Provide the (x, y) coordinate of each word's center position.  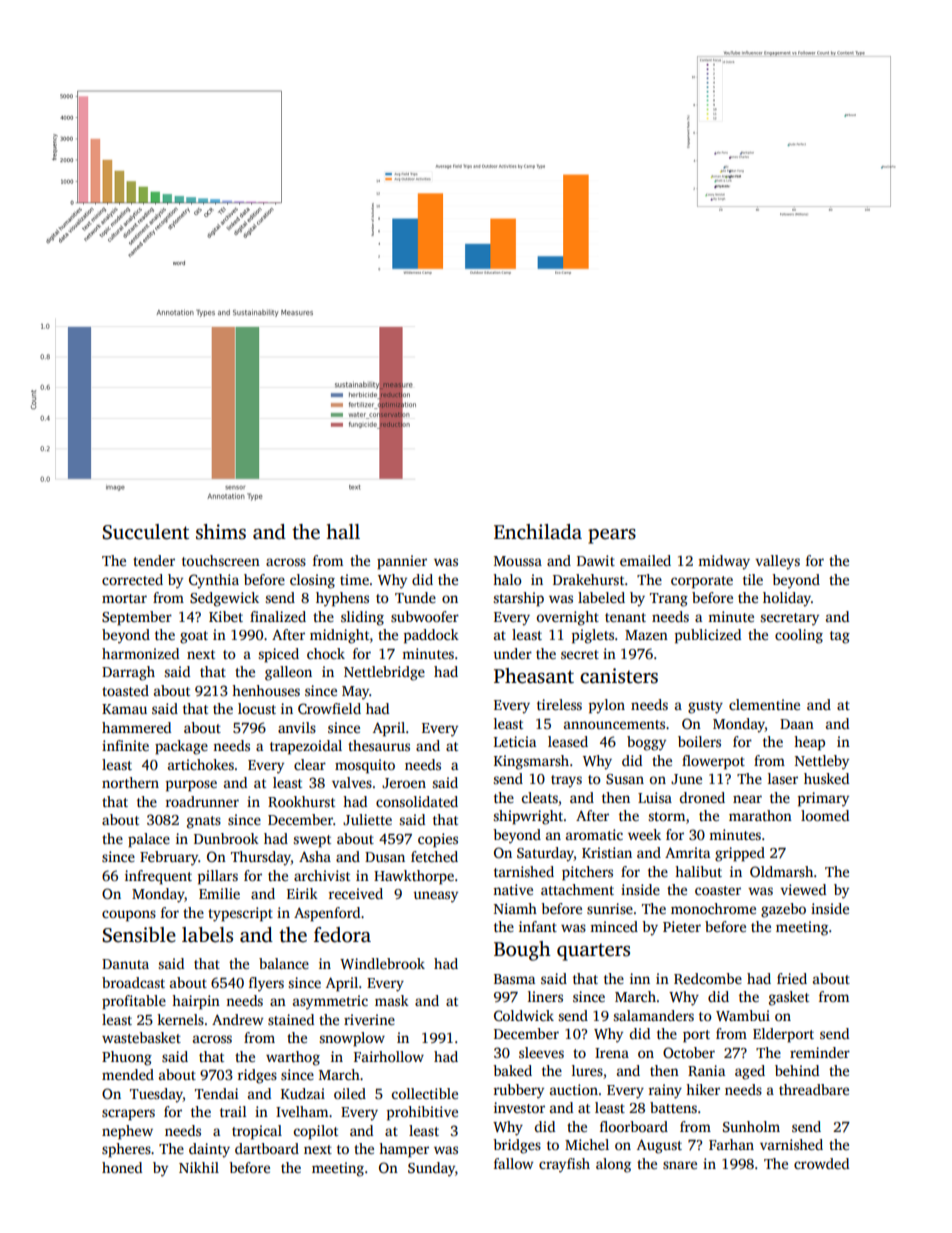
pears (612, 536)
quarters (593, 952)
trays (566, 781)
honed (122, 1167)
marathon (760, 815)
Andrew (238, 1019)
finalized (278, 616)
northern (130, 782)
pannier (402, 562)
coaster (718, 890)
